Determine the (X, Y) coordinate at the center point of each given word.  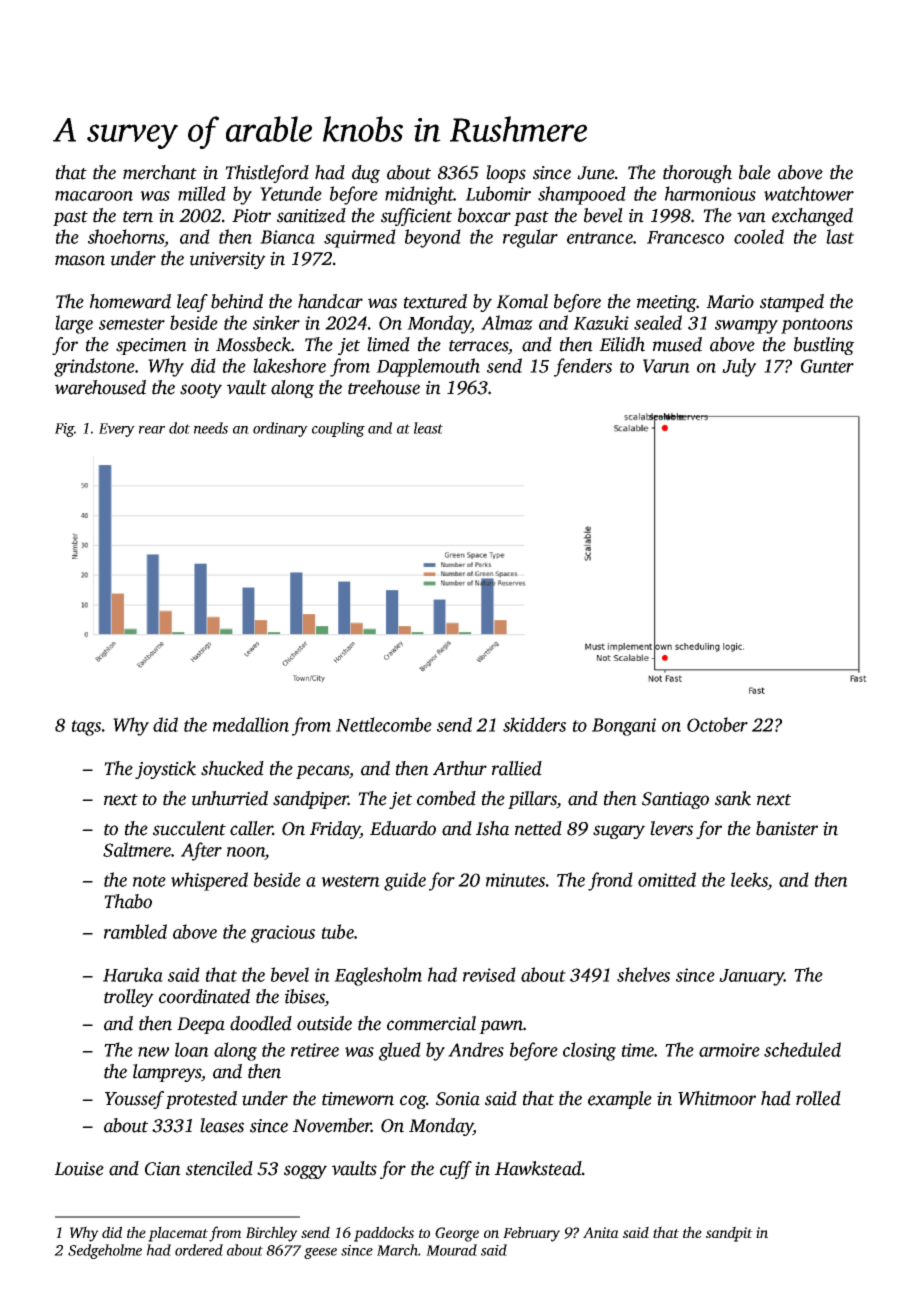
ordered (199, 1250)
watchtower (809, 193)
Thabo (128, 901)
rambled (135, 931)
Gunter (827, 366)
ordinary (280, 429)
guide (405, 881)
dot (179, 428)
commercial (431, 1023)
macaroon (94, 196)
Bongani (624, 727)
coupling (338, 429)
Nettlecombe (384, 724)
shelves (643, 974)
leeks (749, 879)
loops (506, 174)
